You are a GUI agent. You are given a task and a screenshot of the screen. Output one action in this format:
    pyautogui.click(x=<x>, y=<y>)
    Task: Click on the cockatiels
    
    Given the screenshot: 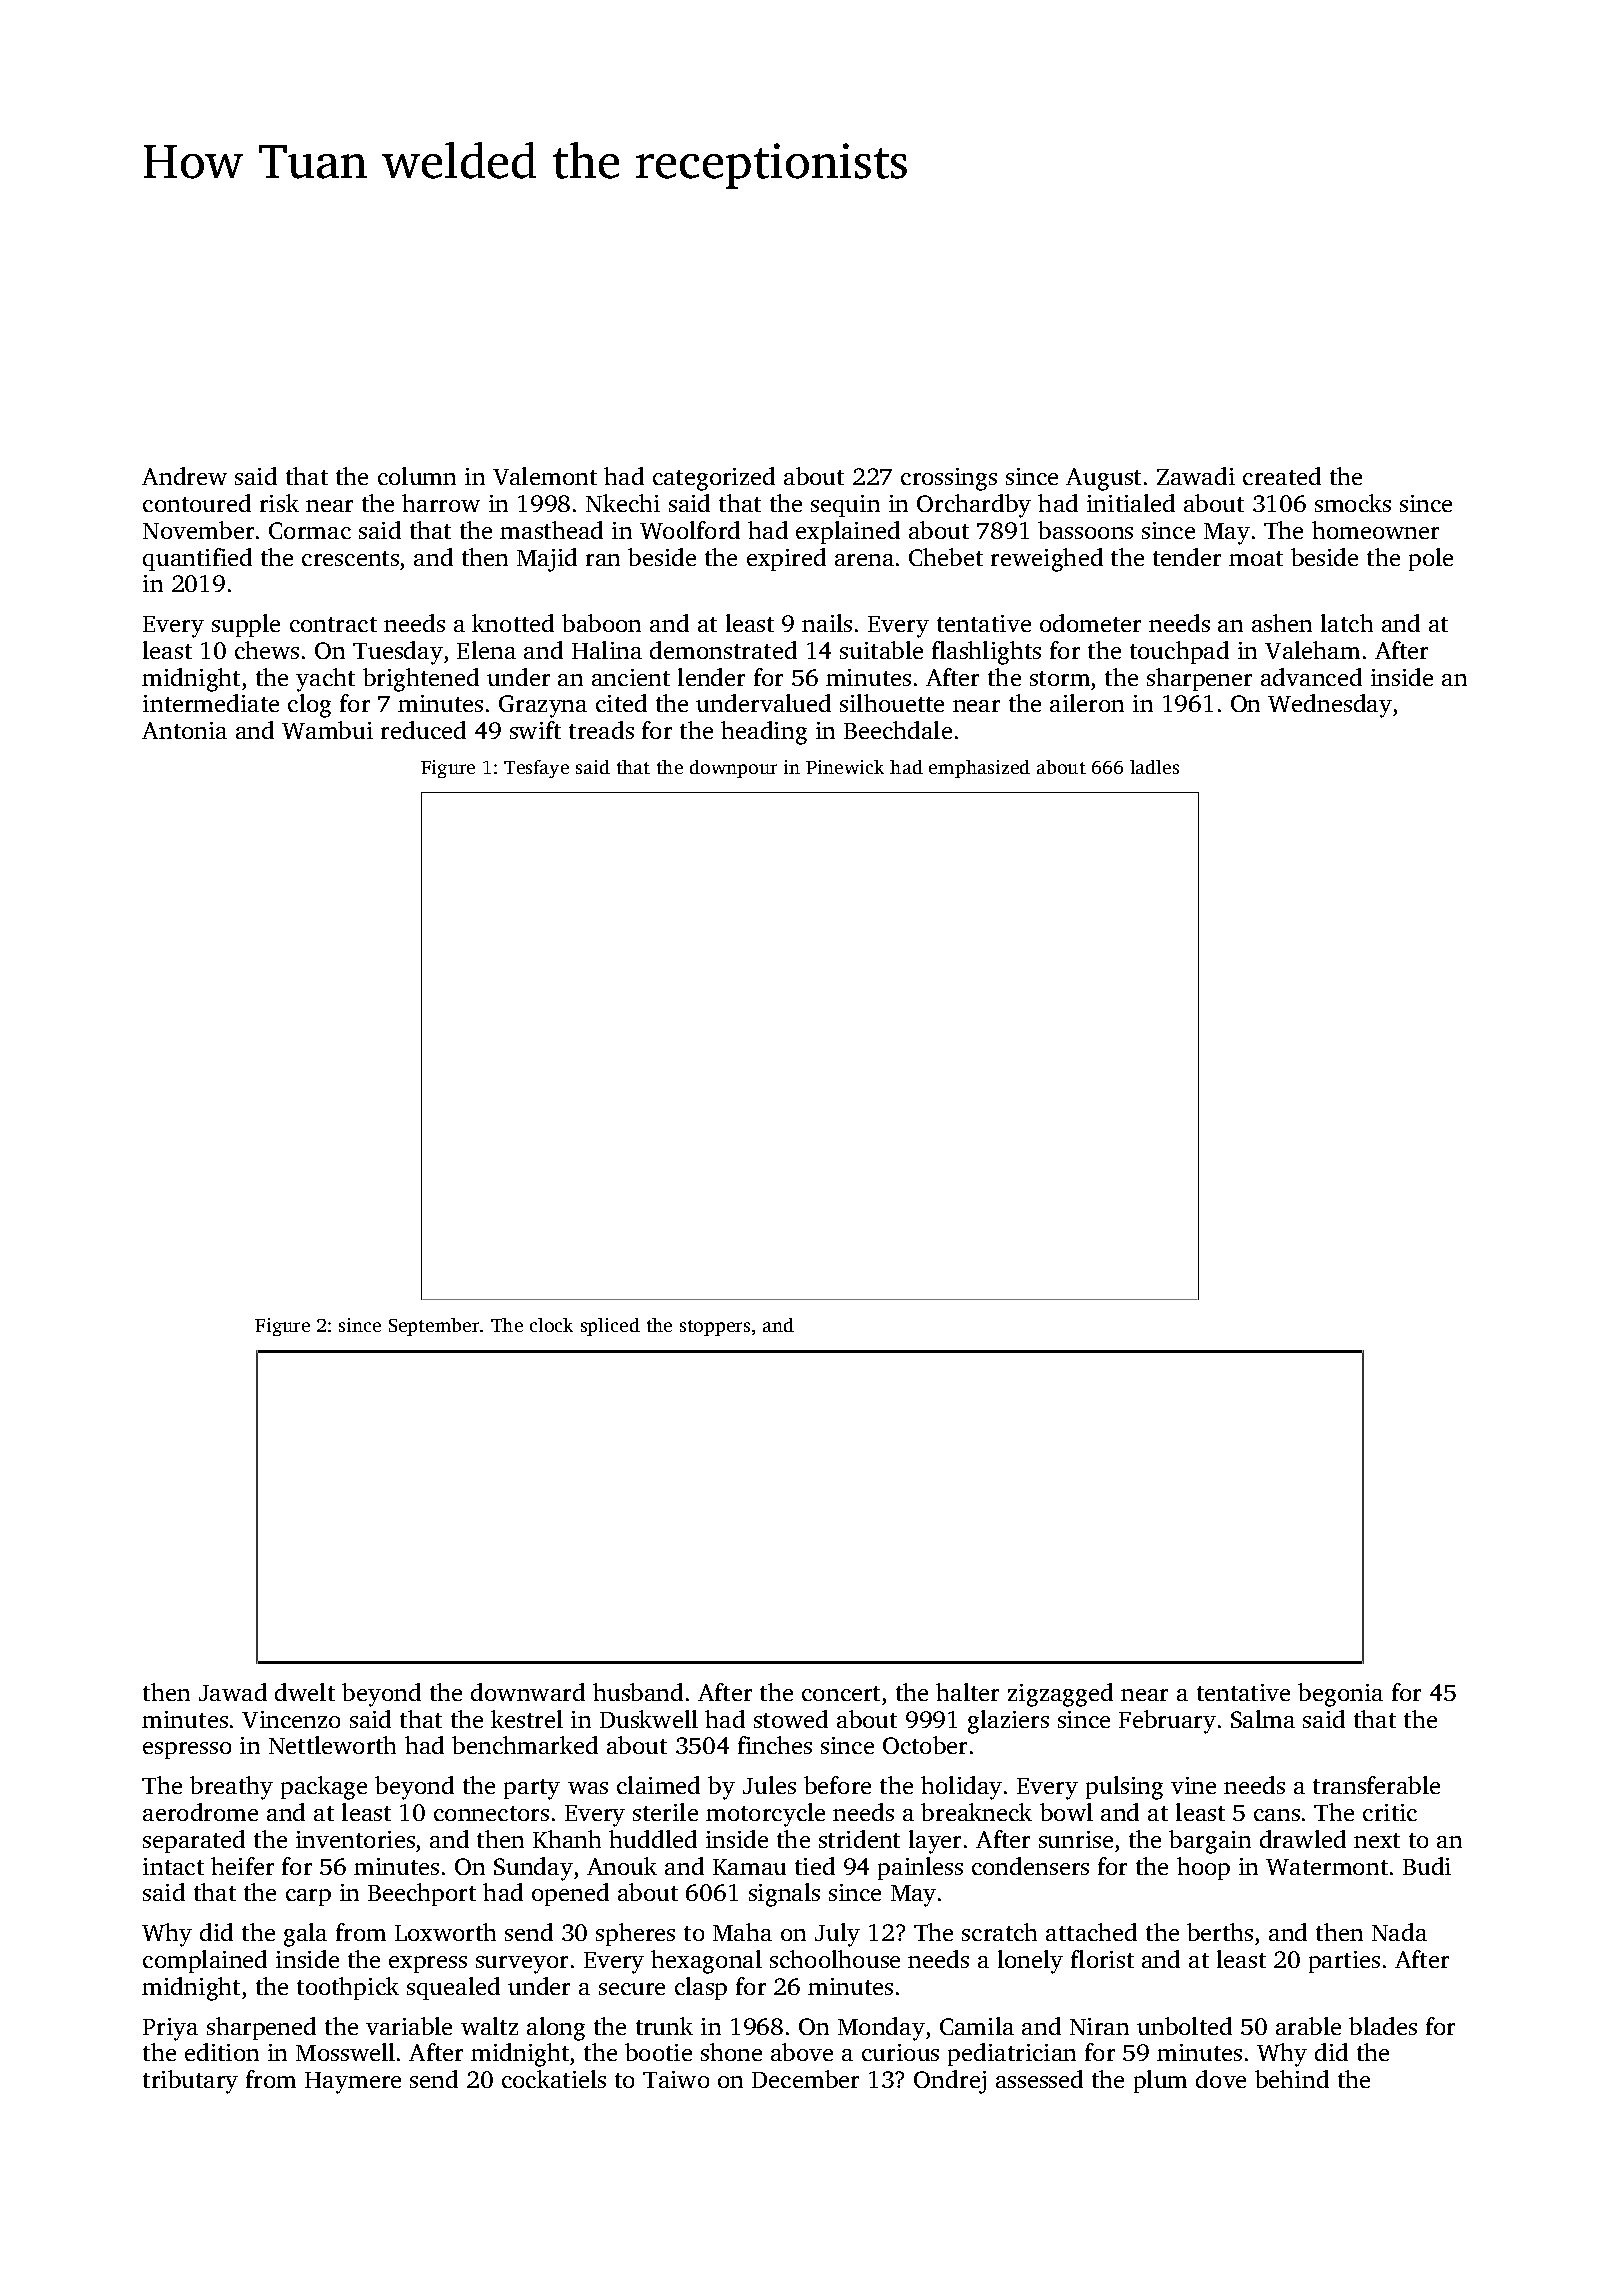 What is the action you would take?
    pyautogui.click(x=554, y=2079)
